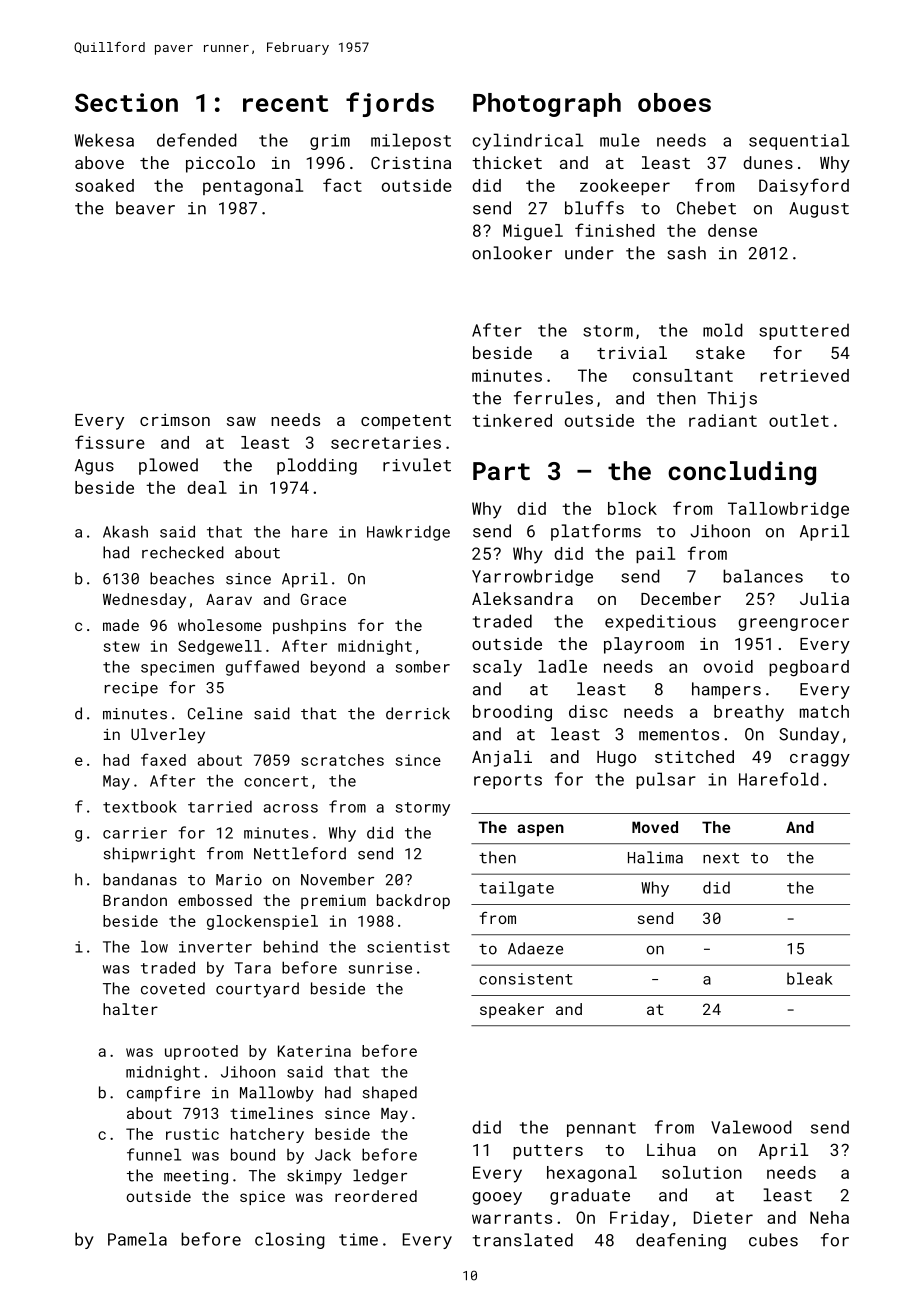 The height and width of the document is (1308, 924). Describe the element at coordinates (819, 210) in the document. I see `August` at that location.
